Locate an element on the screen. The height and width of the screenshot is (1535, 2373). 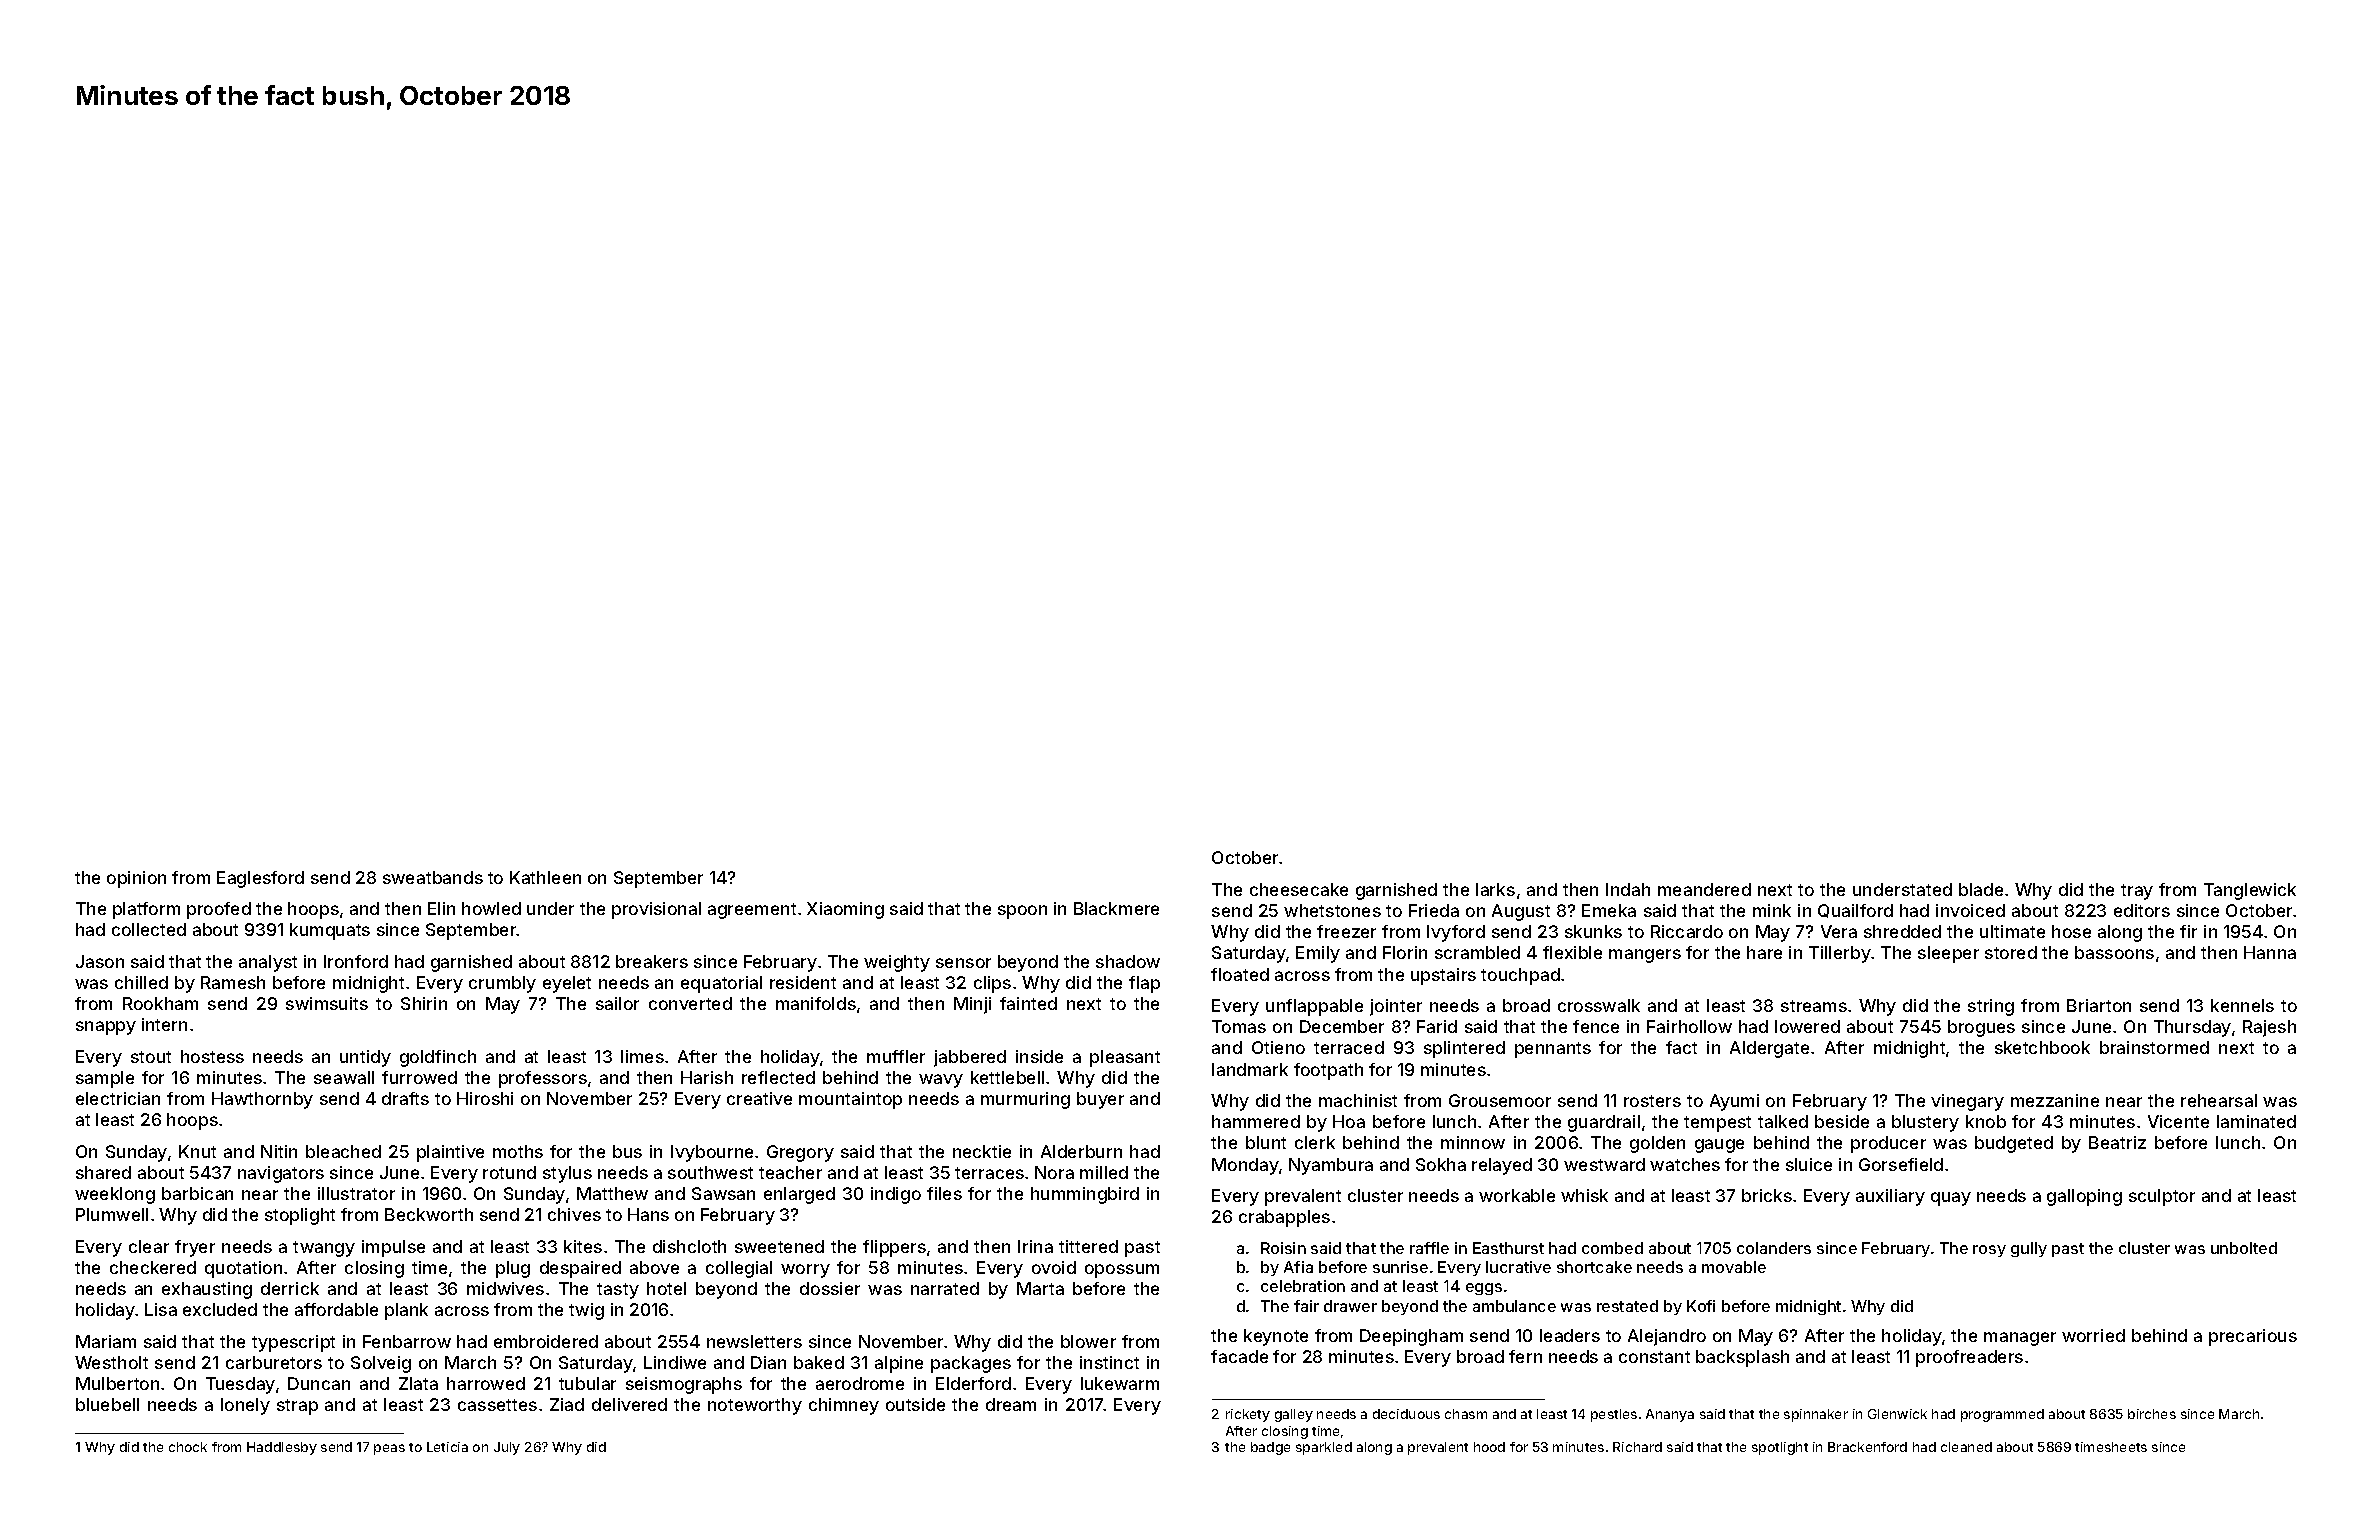
midwives is located at coordinates (505, 1288).
